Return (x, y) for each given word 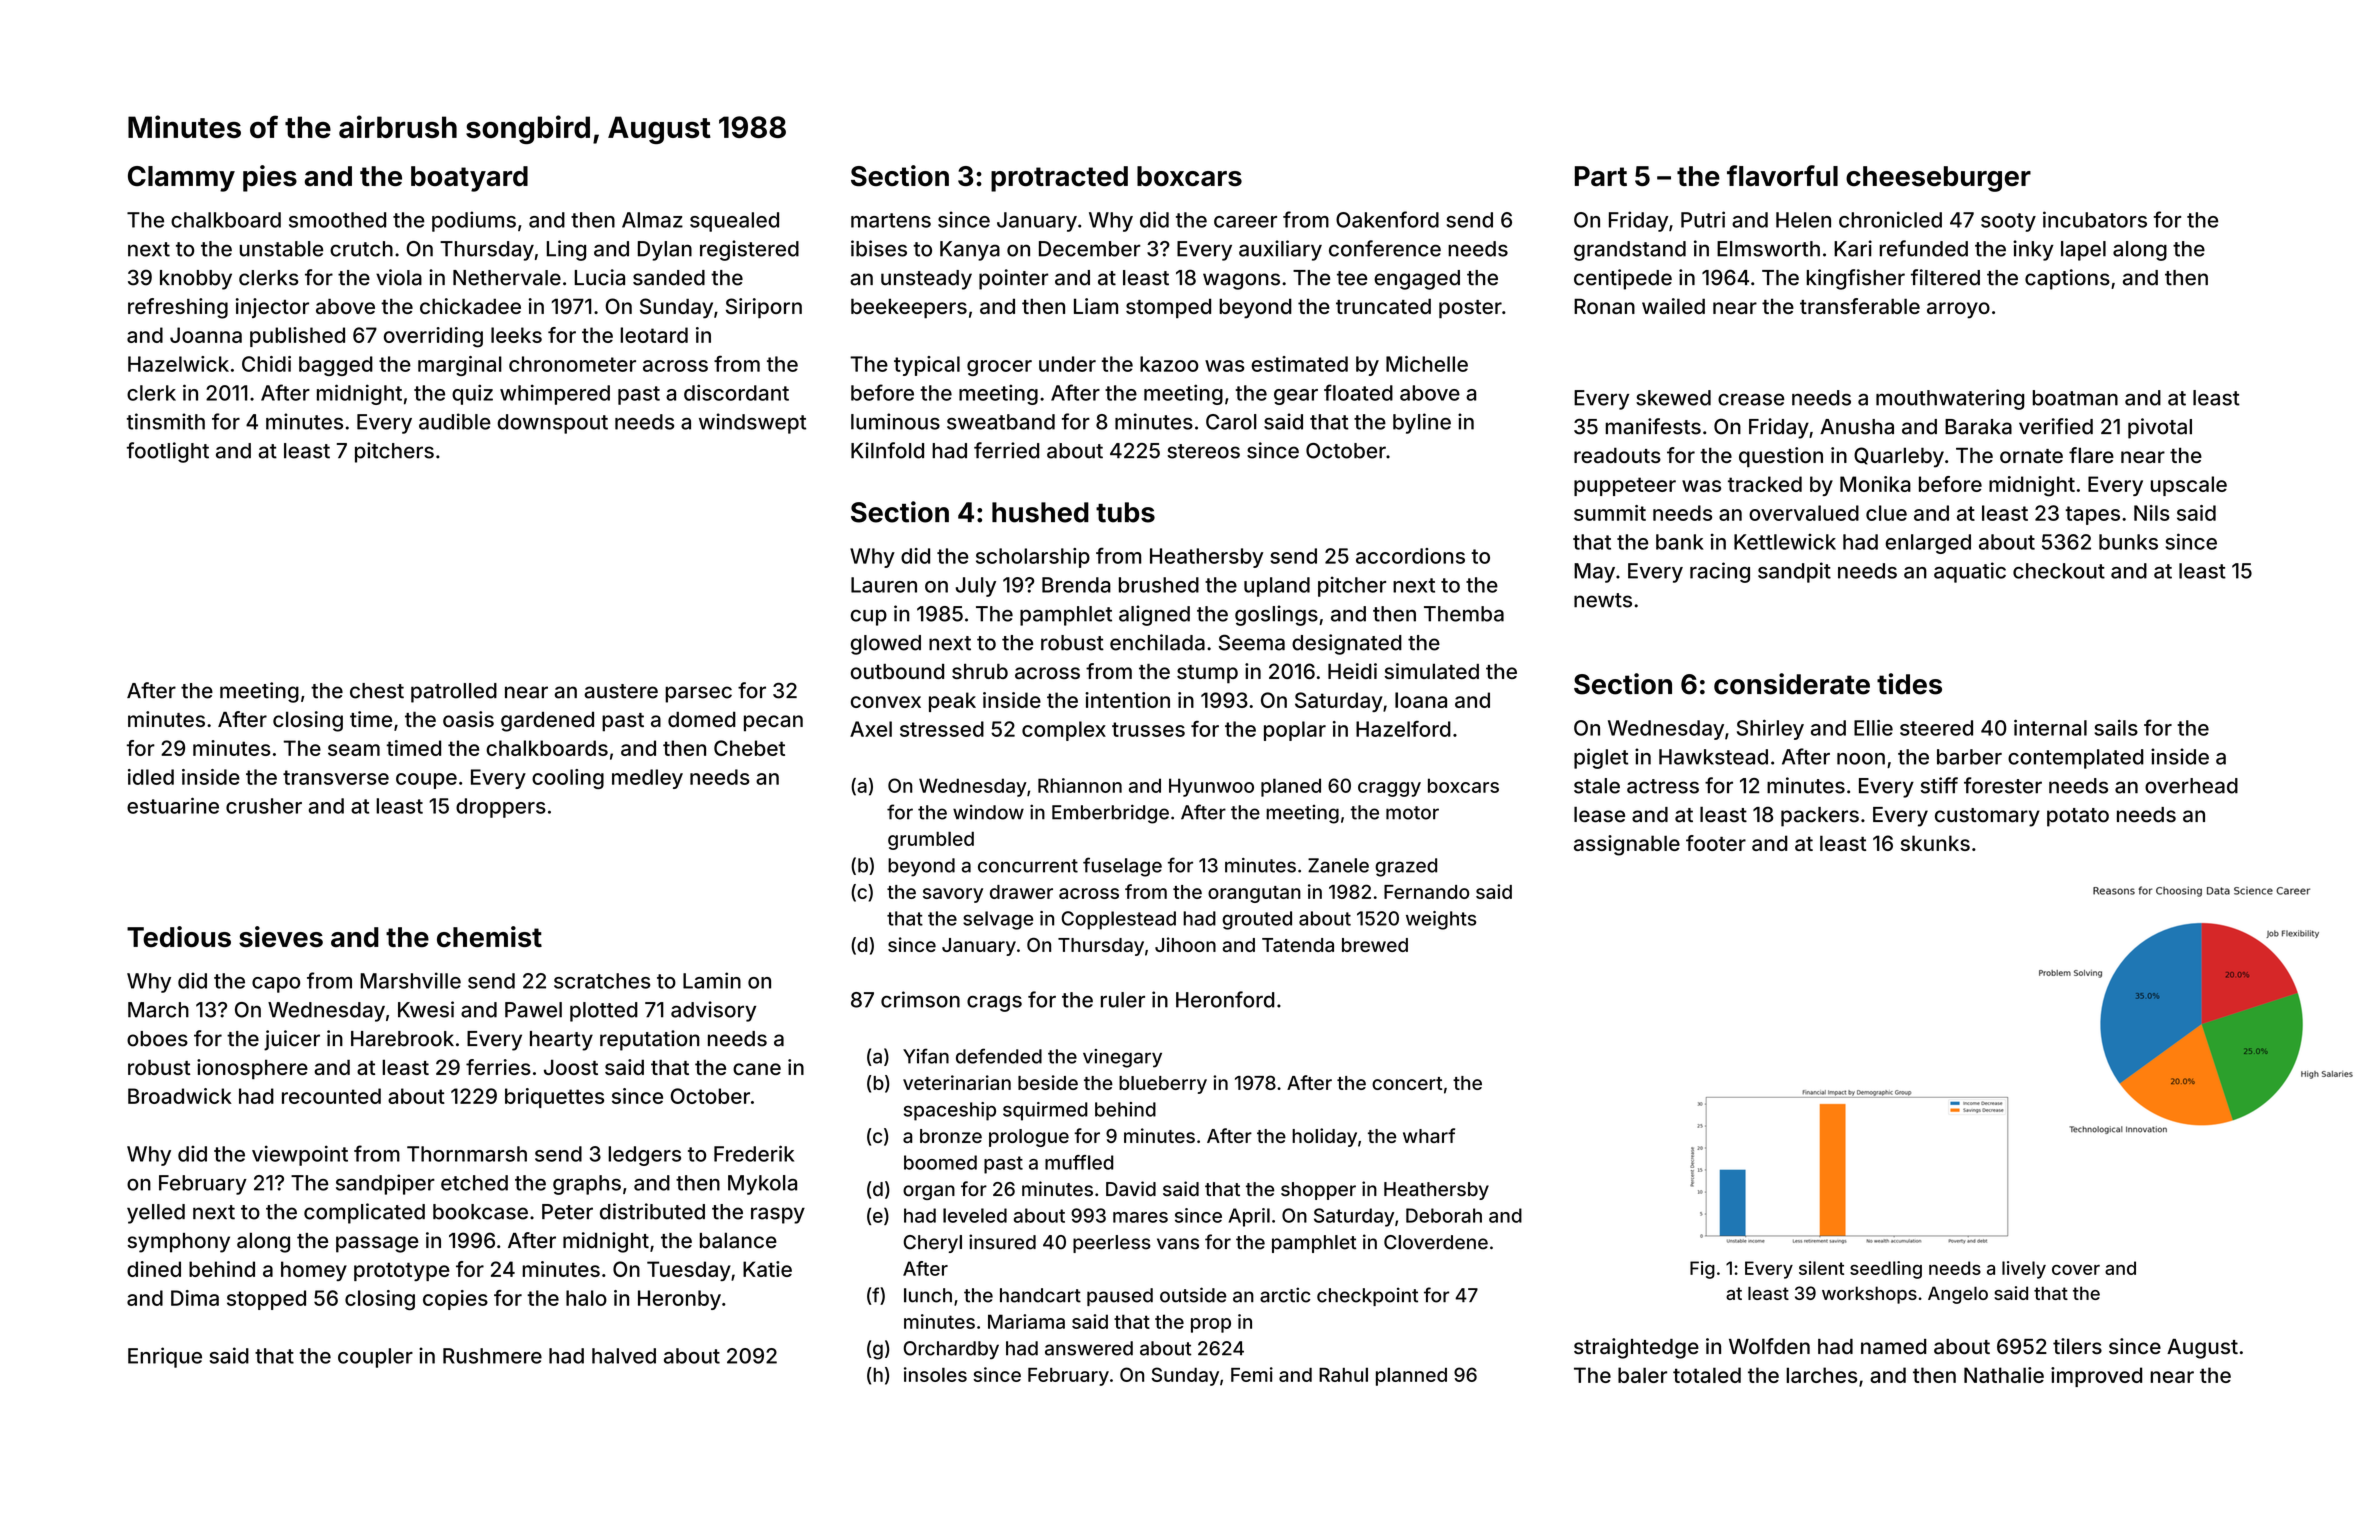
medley (647, 779)
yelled (156, 1214)
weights (1441, 920)
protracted (1059, 179)
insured (1002, 1242)
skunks (1935, 843)
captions (2067, 279)
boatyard (469, 179)
